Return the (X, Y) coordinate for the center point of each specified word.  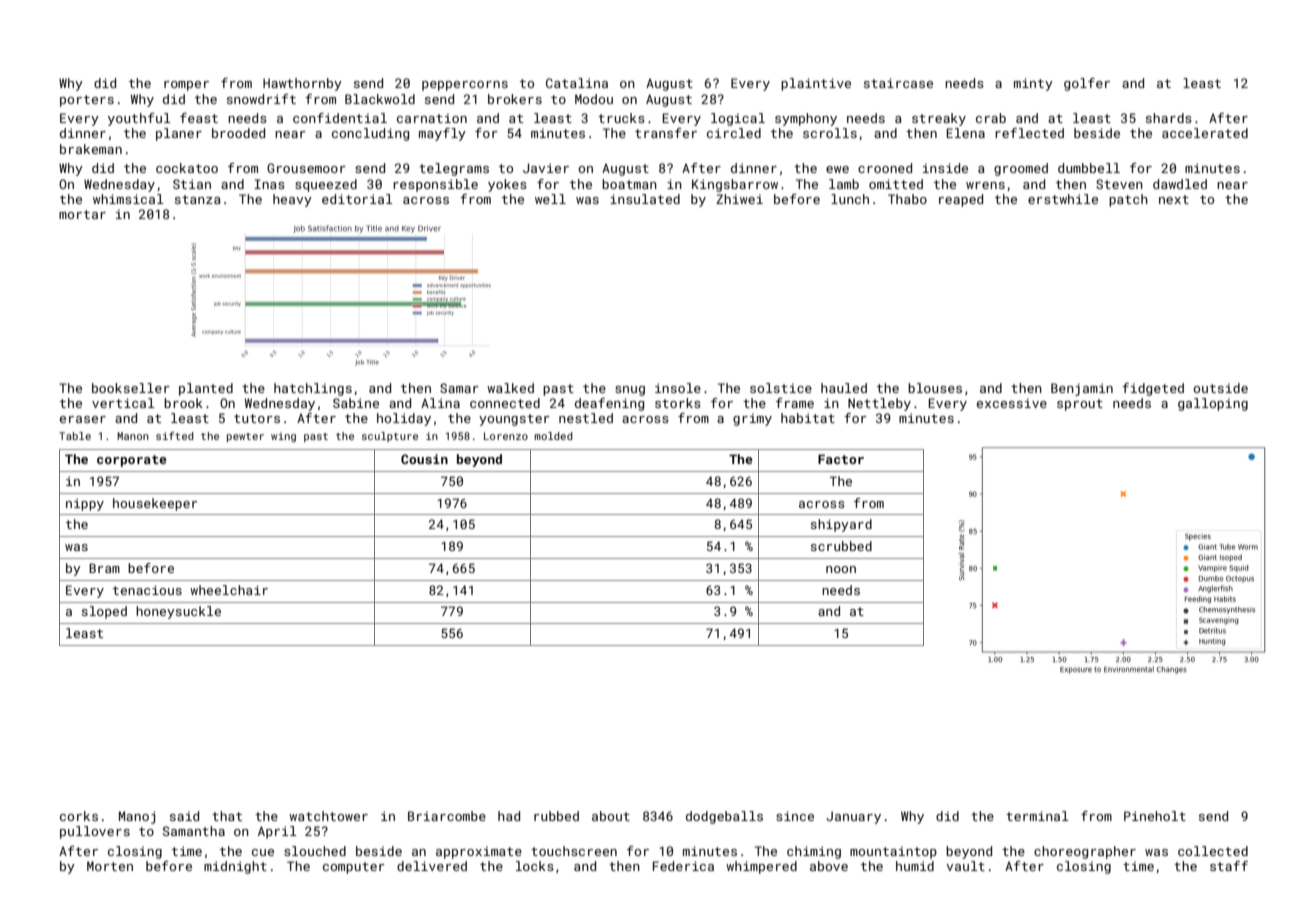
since (795, 816)
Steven (1119, 184)
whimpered (761, 867)
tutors (257, 418)
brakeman (91, 149)
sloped (104, 612)
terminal (1037, 816)
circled (734, 133)
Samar (459, 388)
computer (354, 868)
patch (1128, 200)
